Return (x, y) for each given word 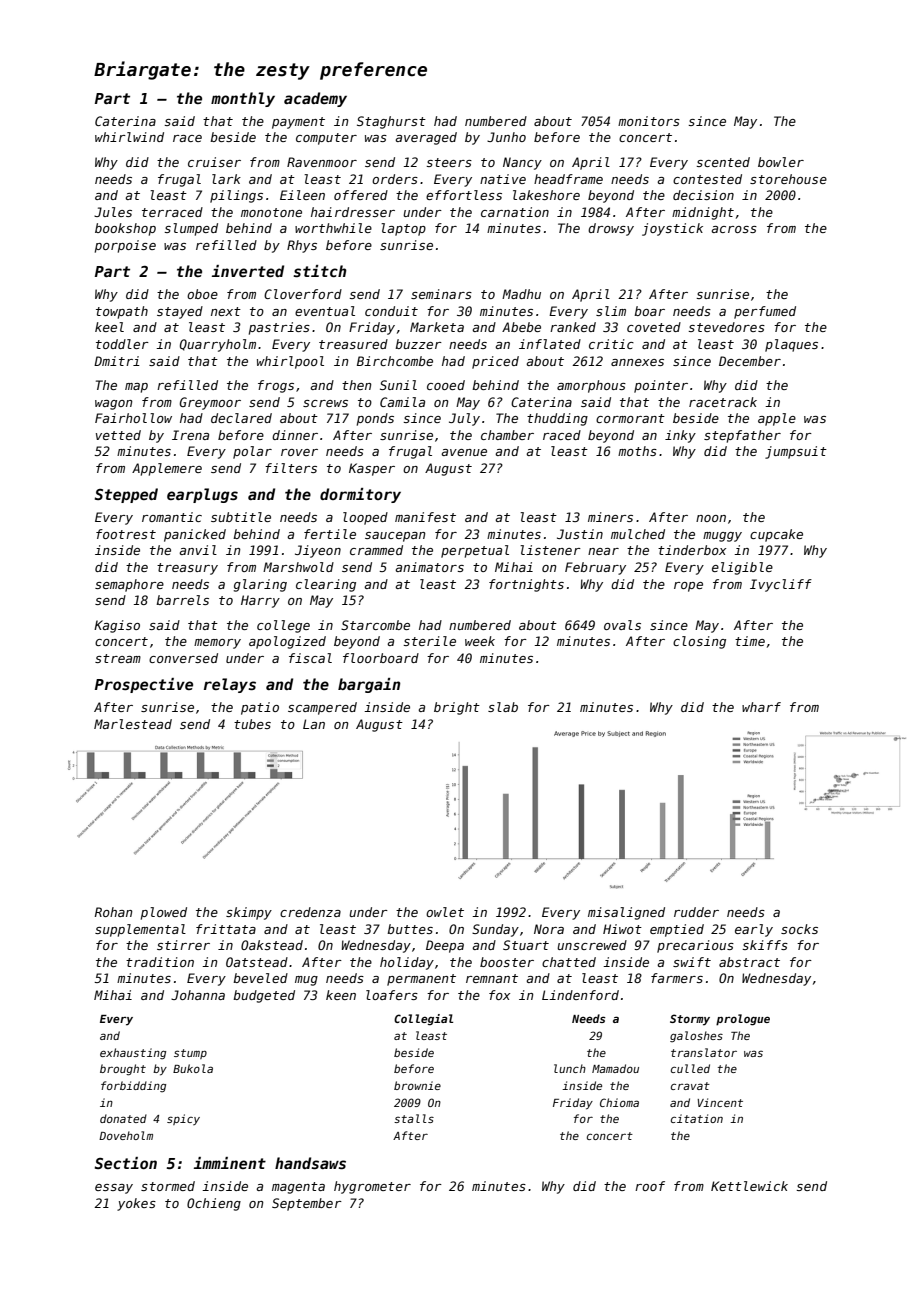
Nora (549, 929)
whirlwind (129, 137)
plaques (791, 345)
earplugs (202, 495)
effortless (464, 195)
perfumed (765, 312)
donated (123, 1118)
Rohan (114, 912)
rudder (696, 912)
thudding (557, 419)
